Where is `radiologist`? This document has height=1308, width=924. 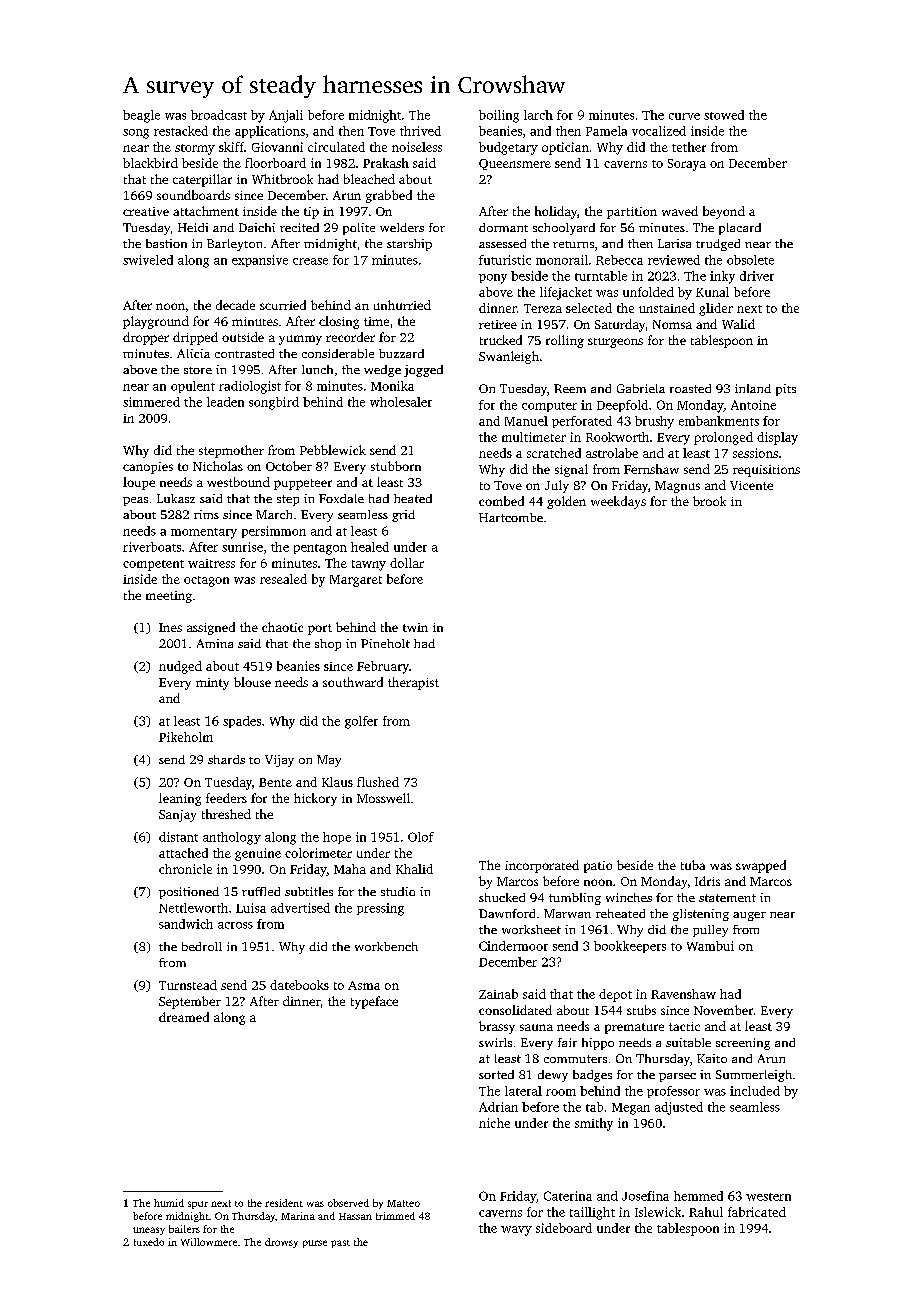
radiologist is located at coordinates (250, 387).
